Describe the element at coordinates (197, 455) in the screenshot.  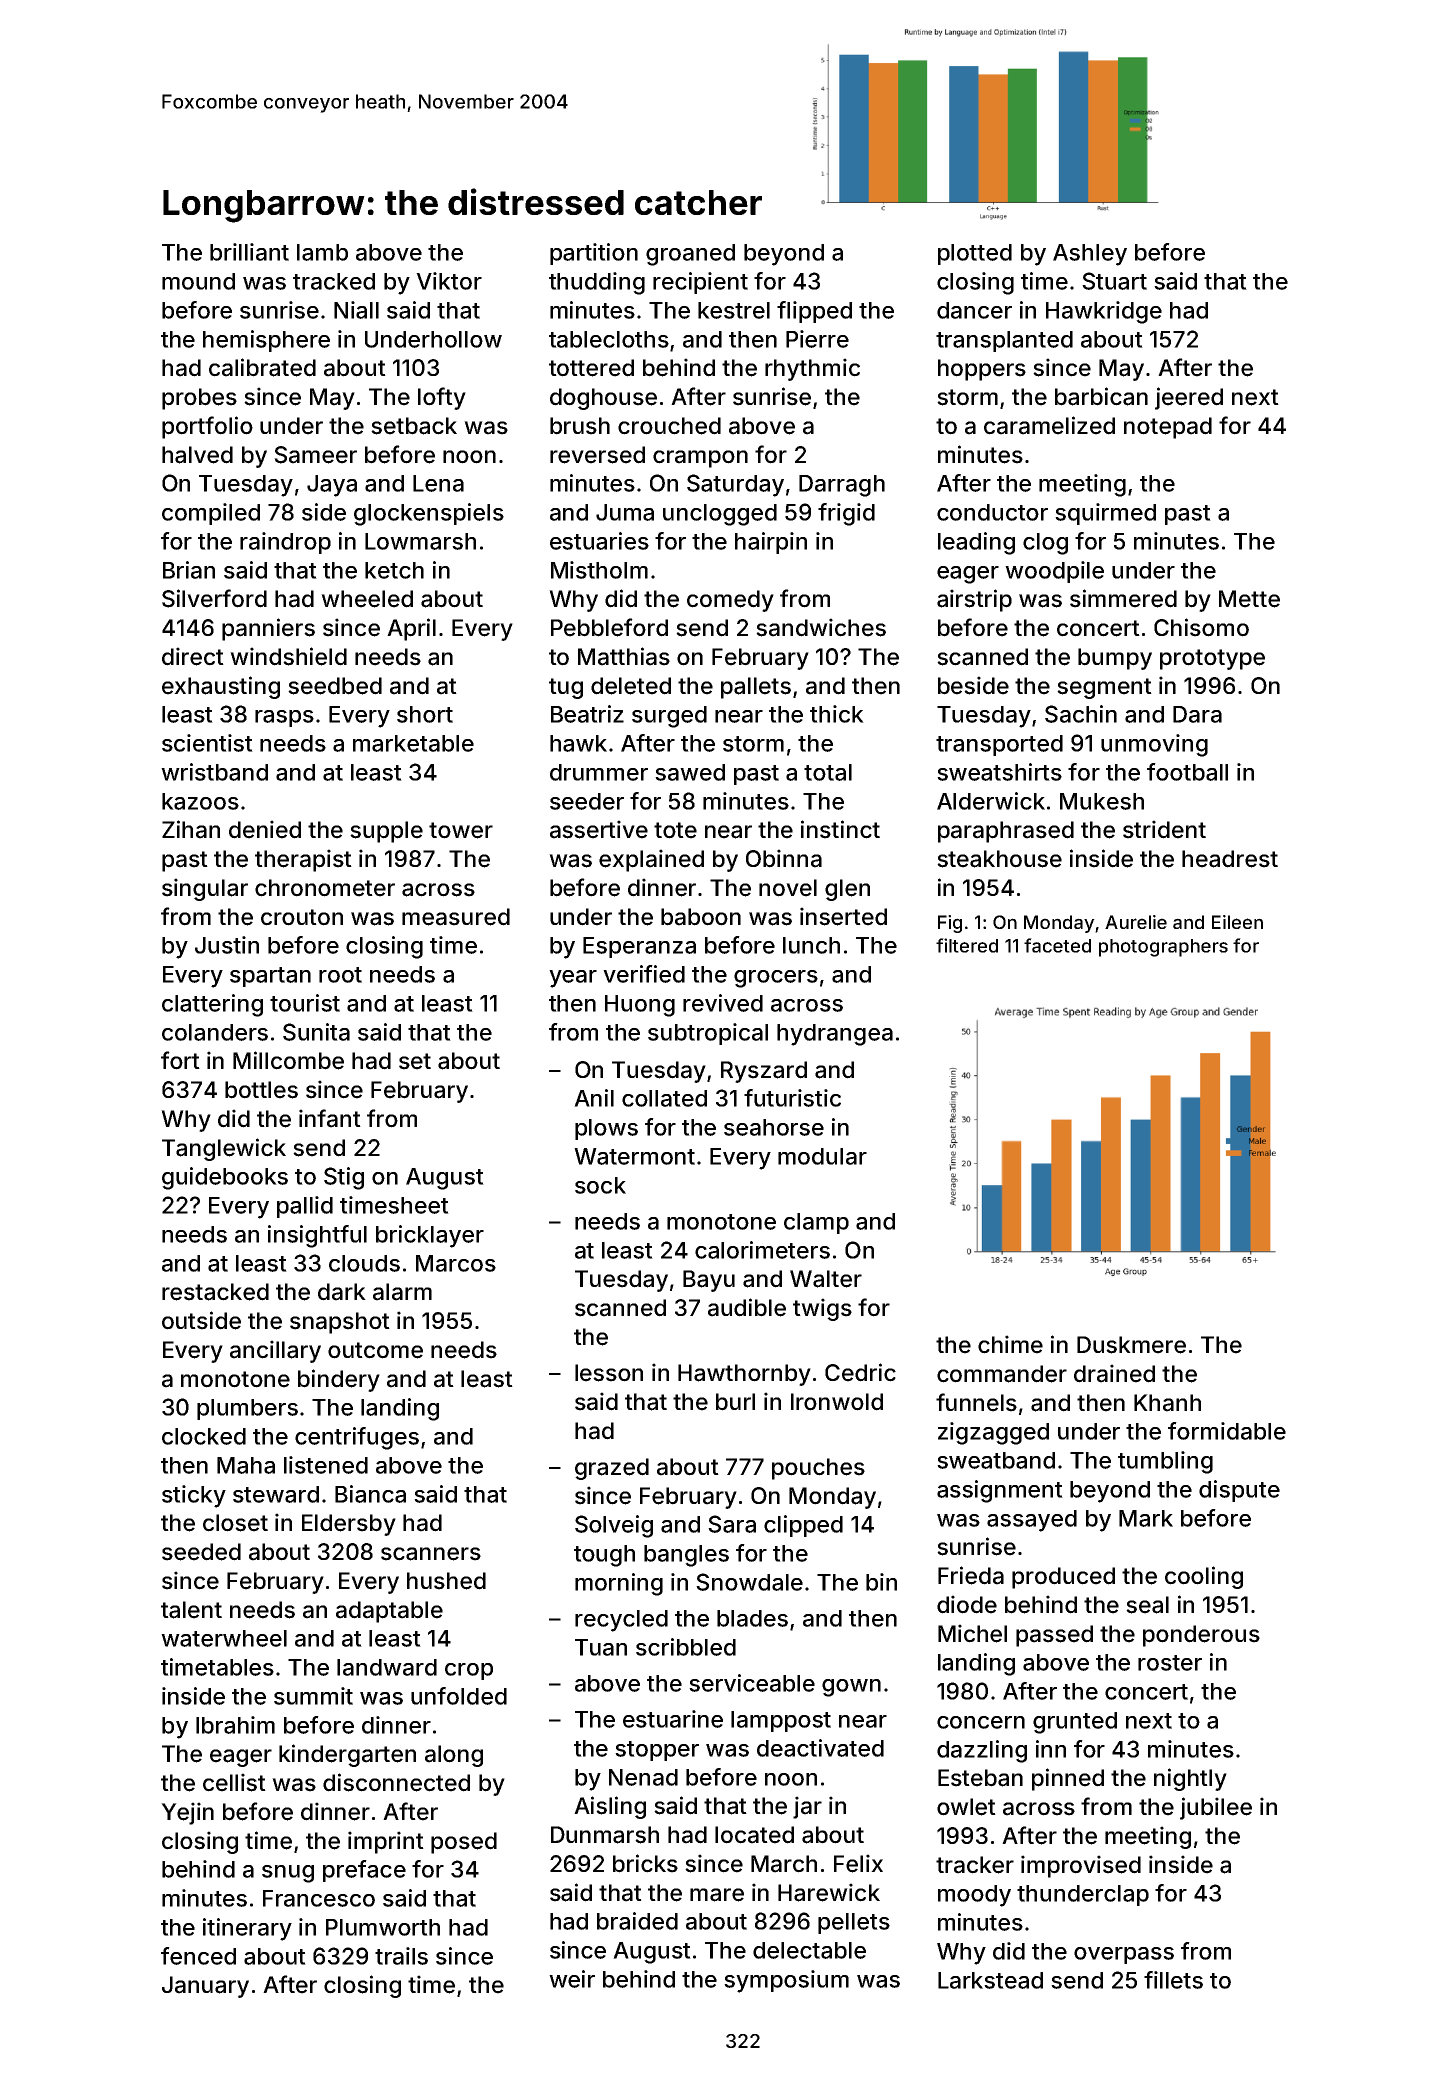
I see `halved` at that location.
